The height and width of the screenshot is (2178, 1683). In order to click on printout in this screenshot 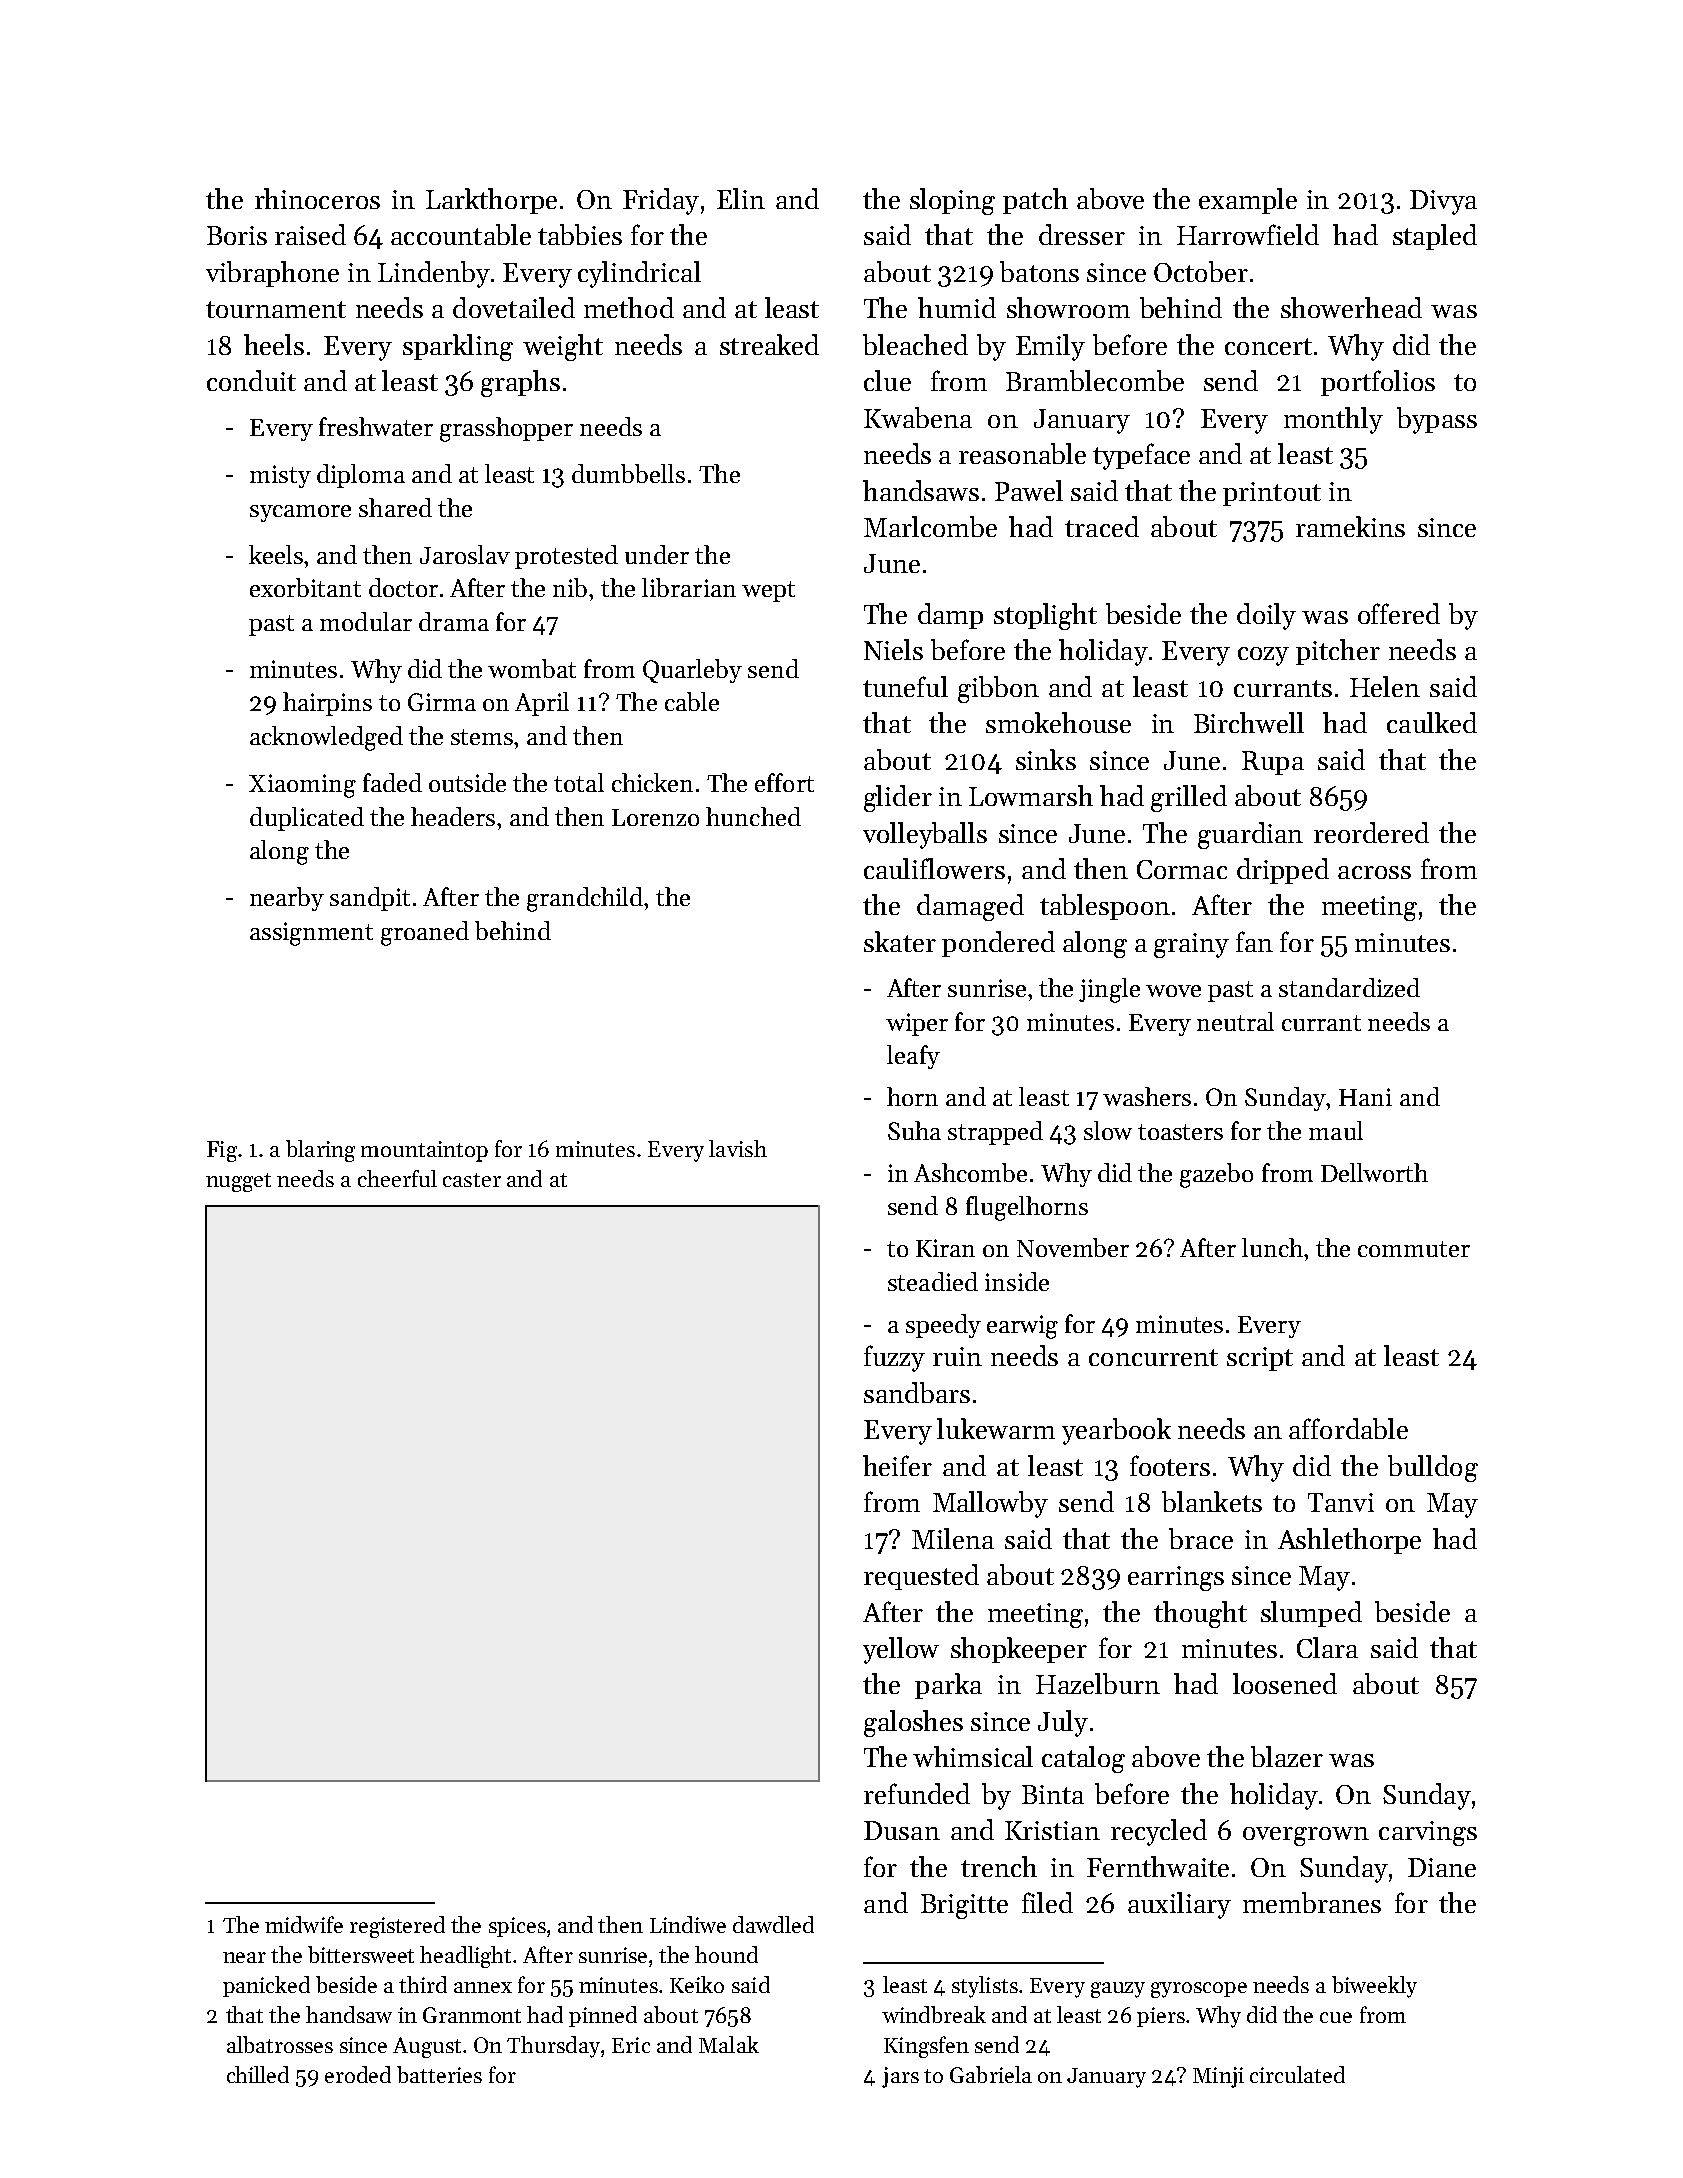, I will do `click(1272, 494)`.
